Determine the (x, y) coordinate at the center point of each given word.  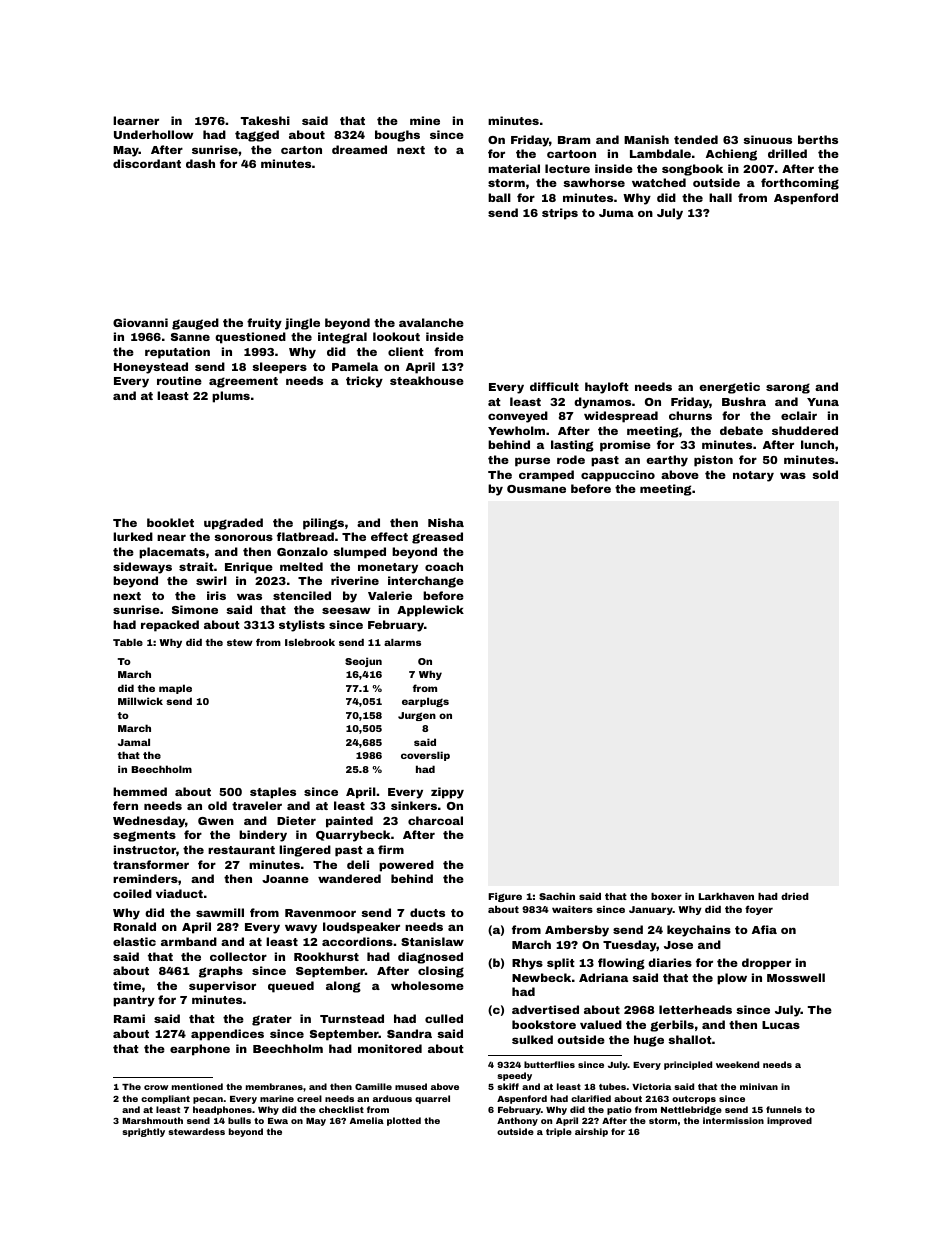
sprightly (143, 1132)
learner (136, 120)
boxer (666, 896)
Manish (646, 139)
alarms (402, 642)
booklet (170, 522)
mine (425, 120)
